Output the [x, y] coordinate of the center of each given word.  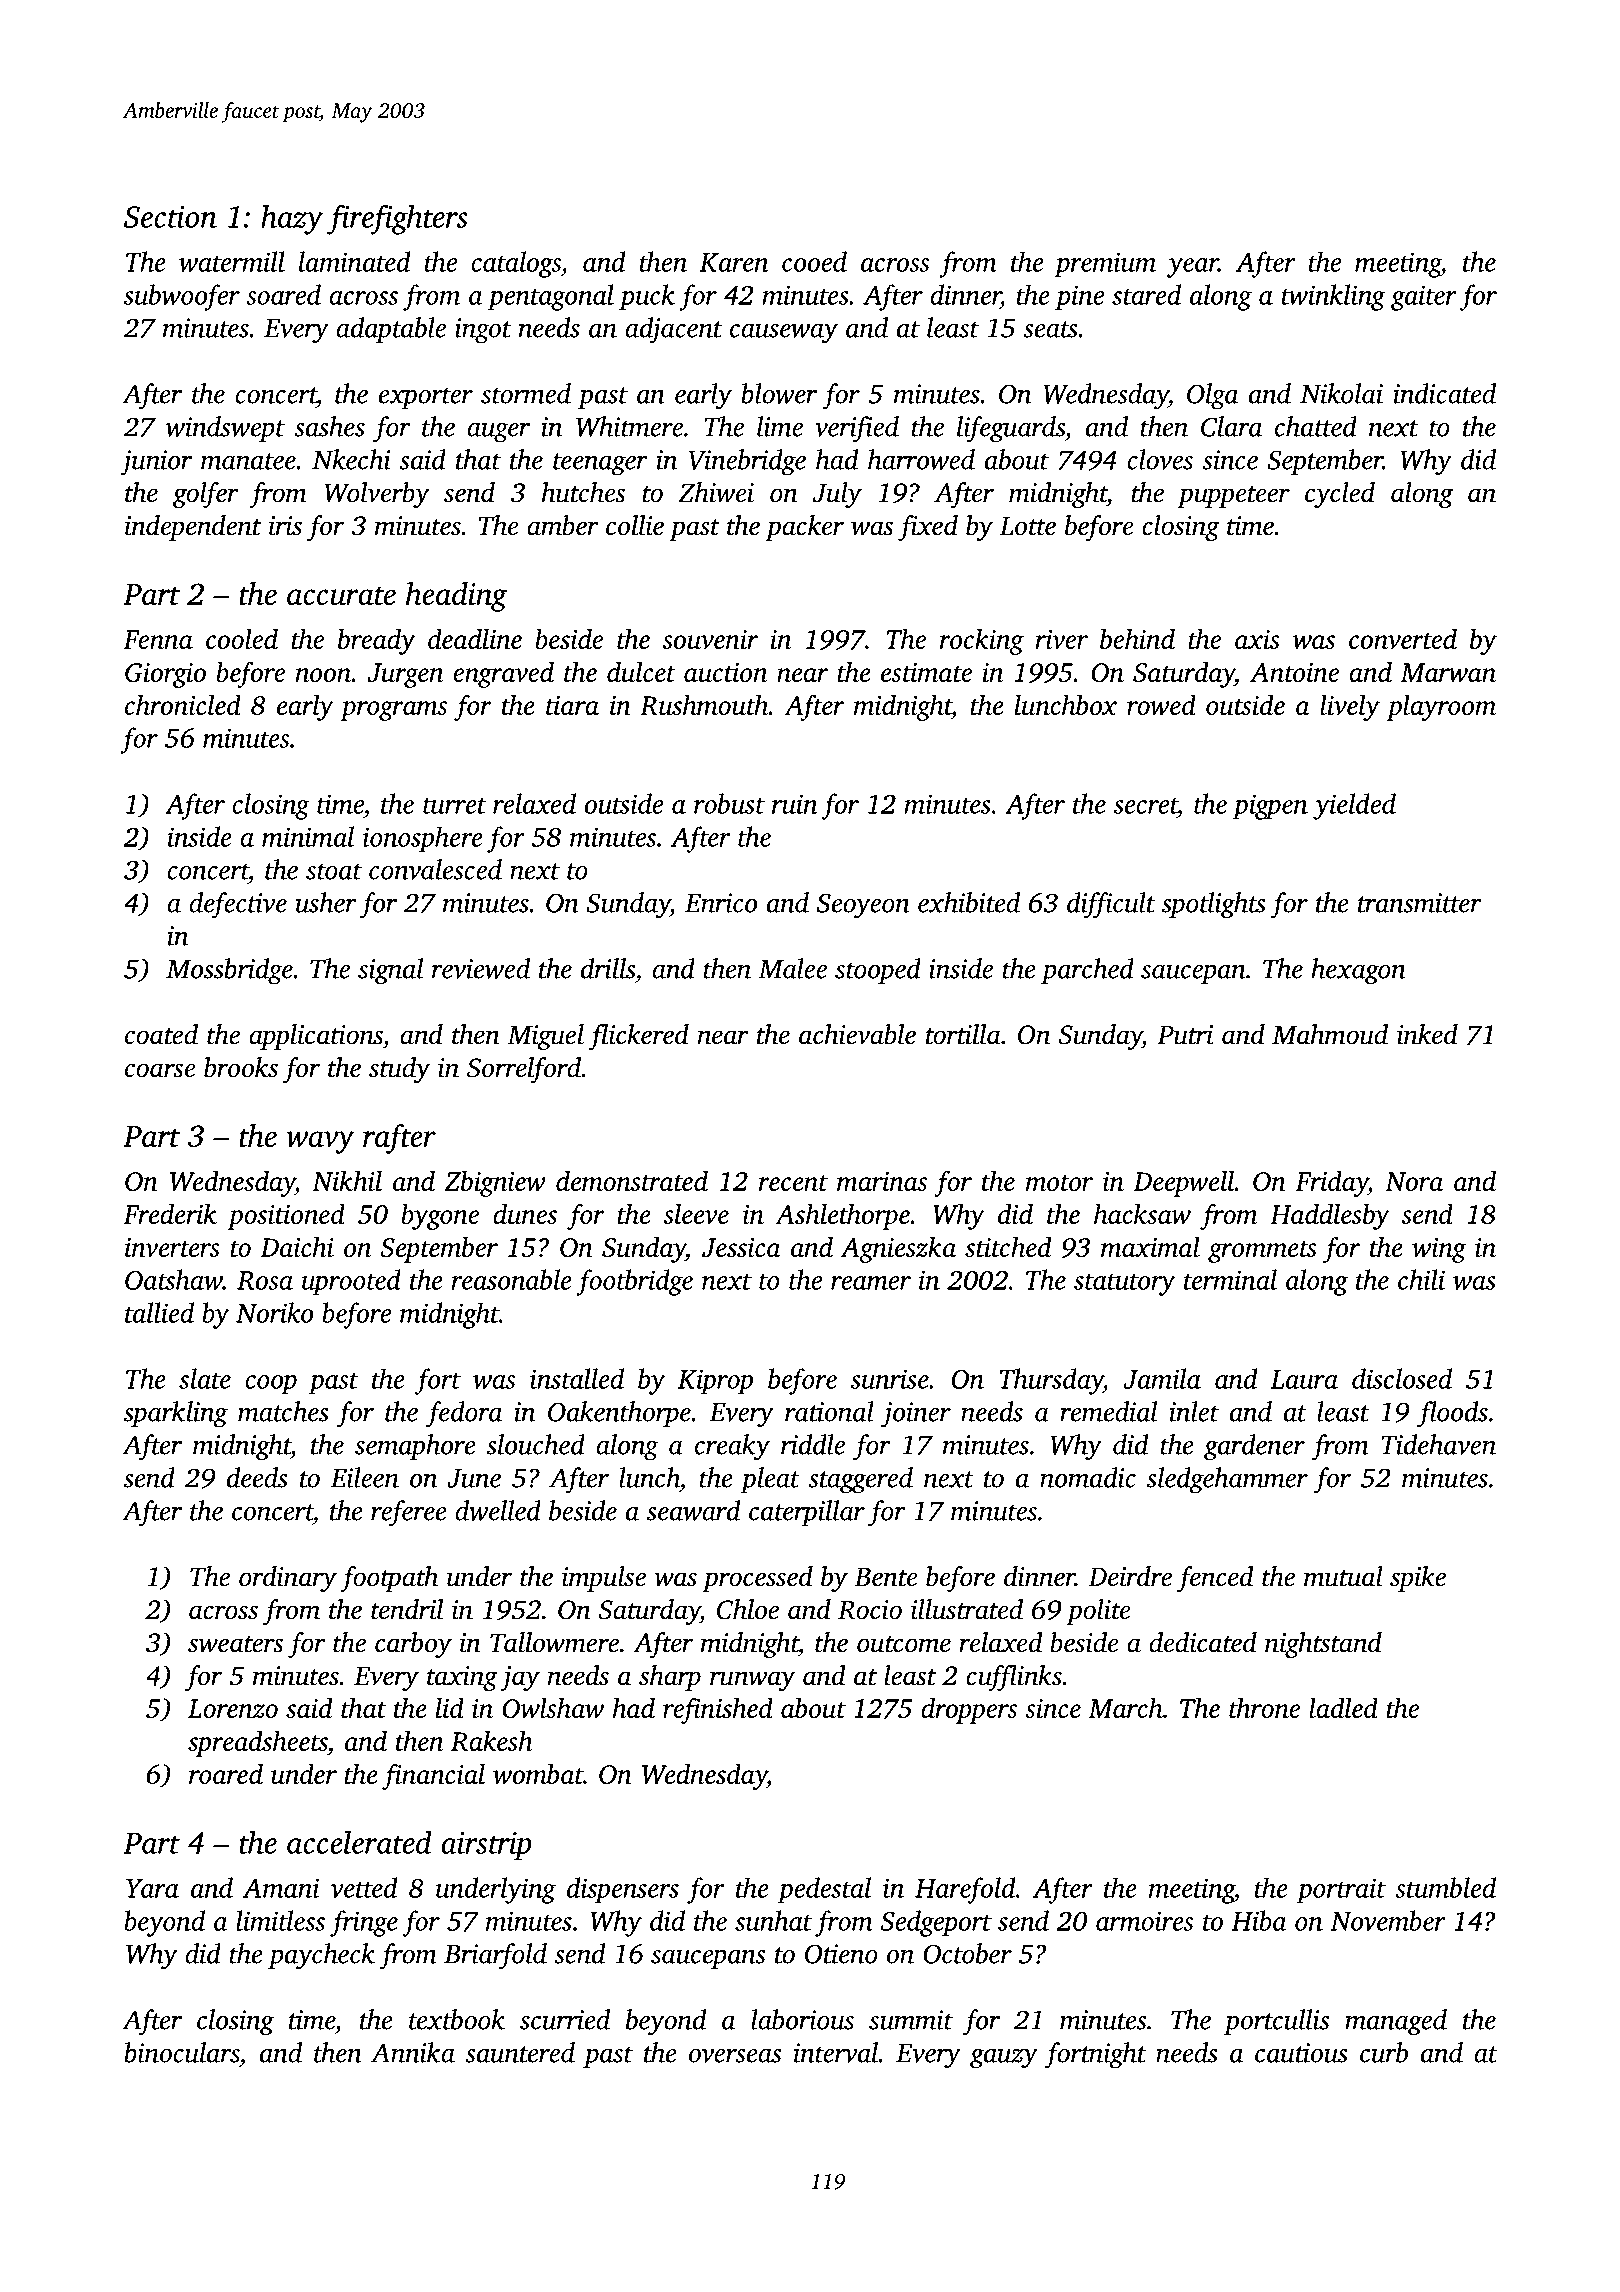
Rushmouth [704, 704]
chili [1421, 1279]
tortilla [963, 1034]
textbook [457, 2019]
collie [635, 525]
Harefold [965, 1890]
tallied [159, 1312]
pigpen [1270, 807]
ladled [1343, 1707]
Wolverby [377, 495]
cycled [1340, 495]
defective [238, 905]
